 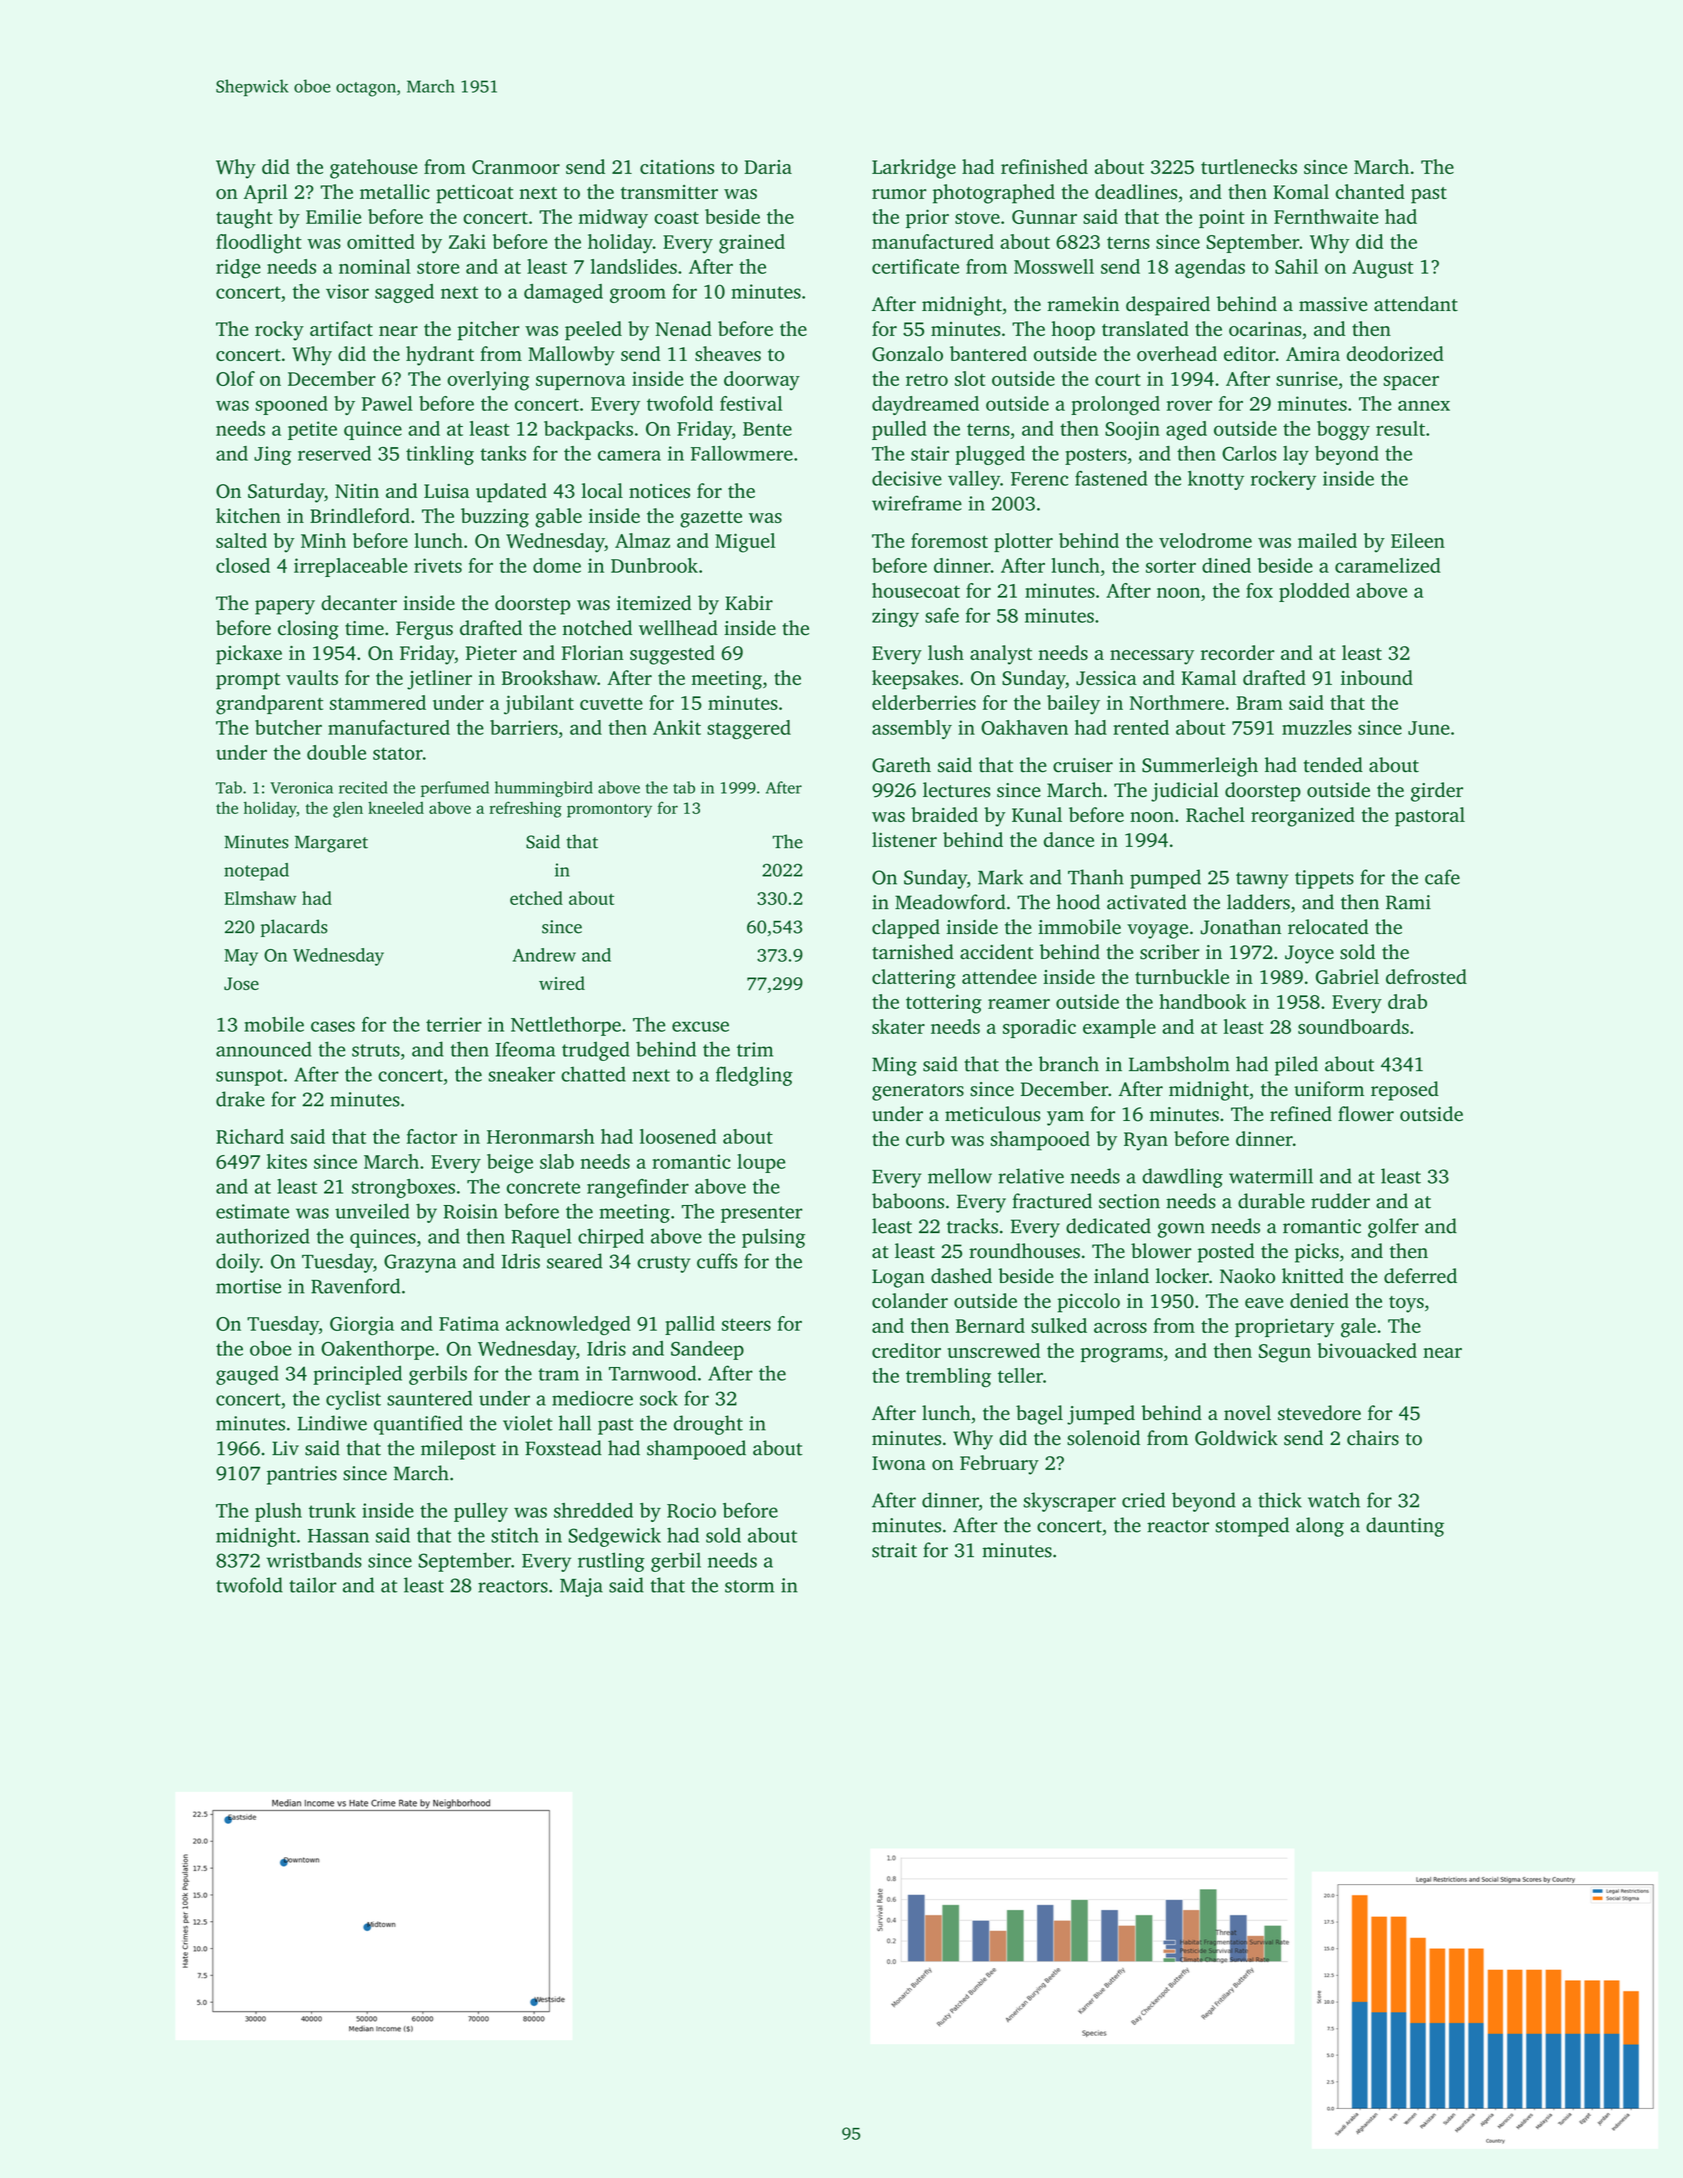 I want to click on golfer, so click(x=1393, y=1228).
